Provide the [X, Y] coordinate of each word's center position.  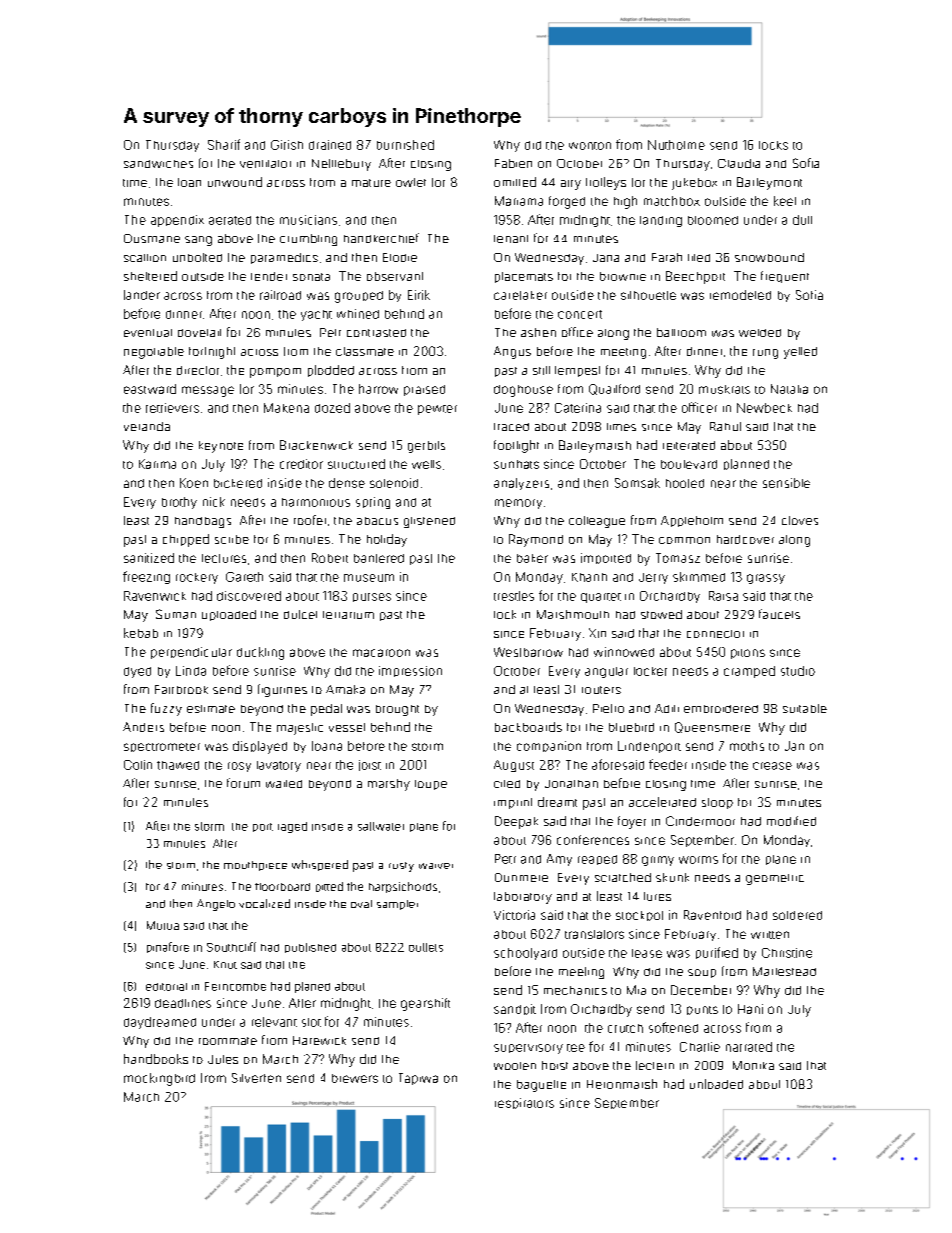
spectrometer [162, 747]
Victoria [514, 915]
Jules [223, 1059]
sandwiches [158, 164]
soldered [797, 915]
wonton [590, 146]
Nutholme [676, 145]
